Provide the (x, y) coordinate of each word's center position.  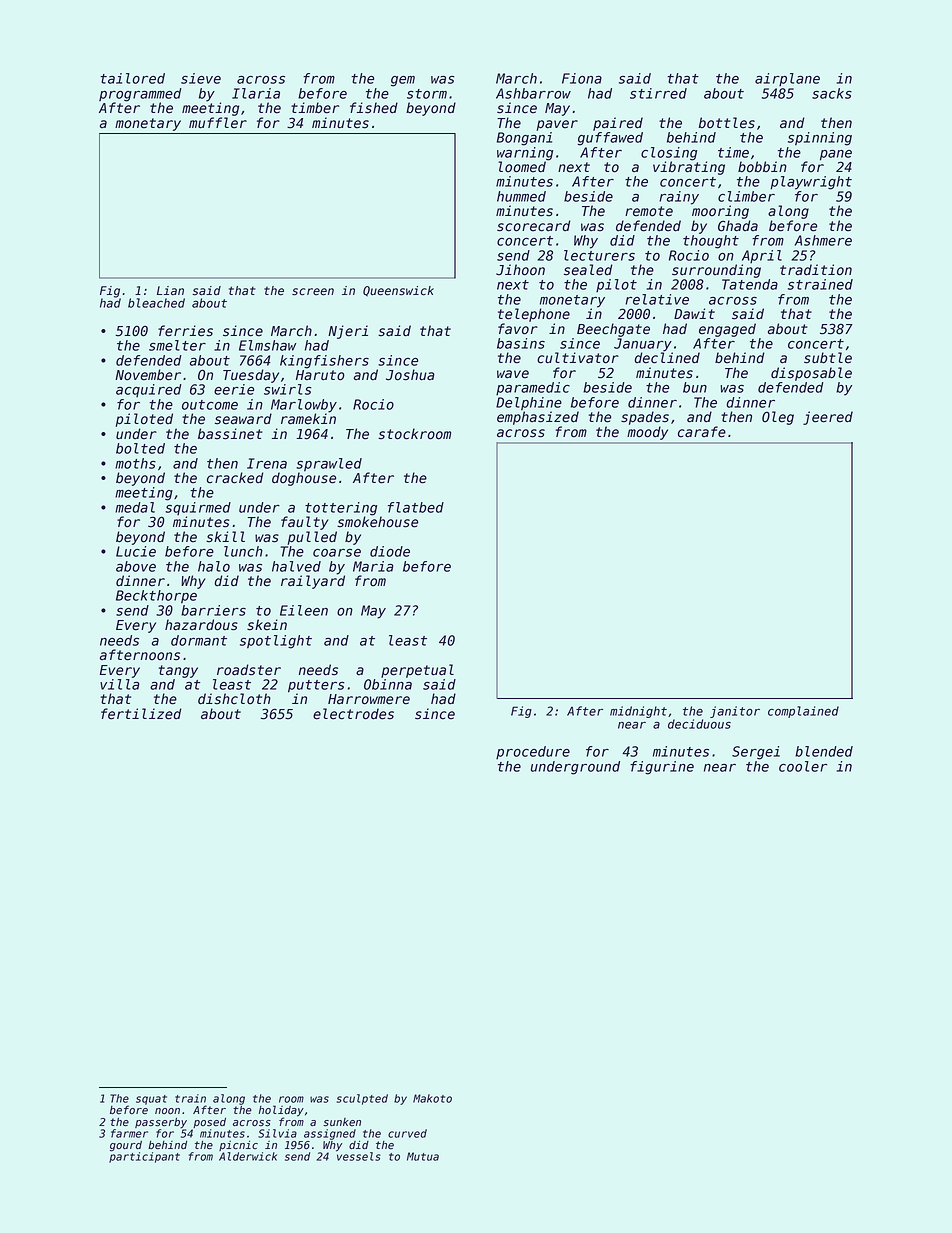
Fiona (582, 78)
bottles (727, 123)
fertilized (141, 714)
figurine (662, 768)
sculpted (362, 1099)
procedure (533, 752)
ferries (185, 331)
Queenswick (398, 291)
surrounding (716, 271)
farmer (129, 1133)
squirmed (198, 508)
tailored (132, 78)
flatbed (416, 507)
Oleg (778, 418)
